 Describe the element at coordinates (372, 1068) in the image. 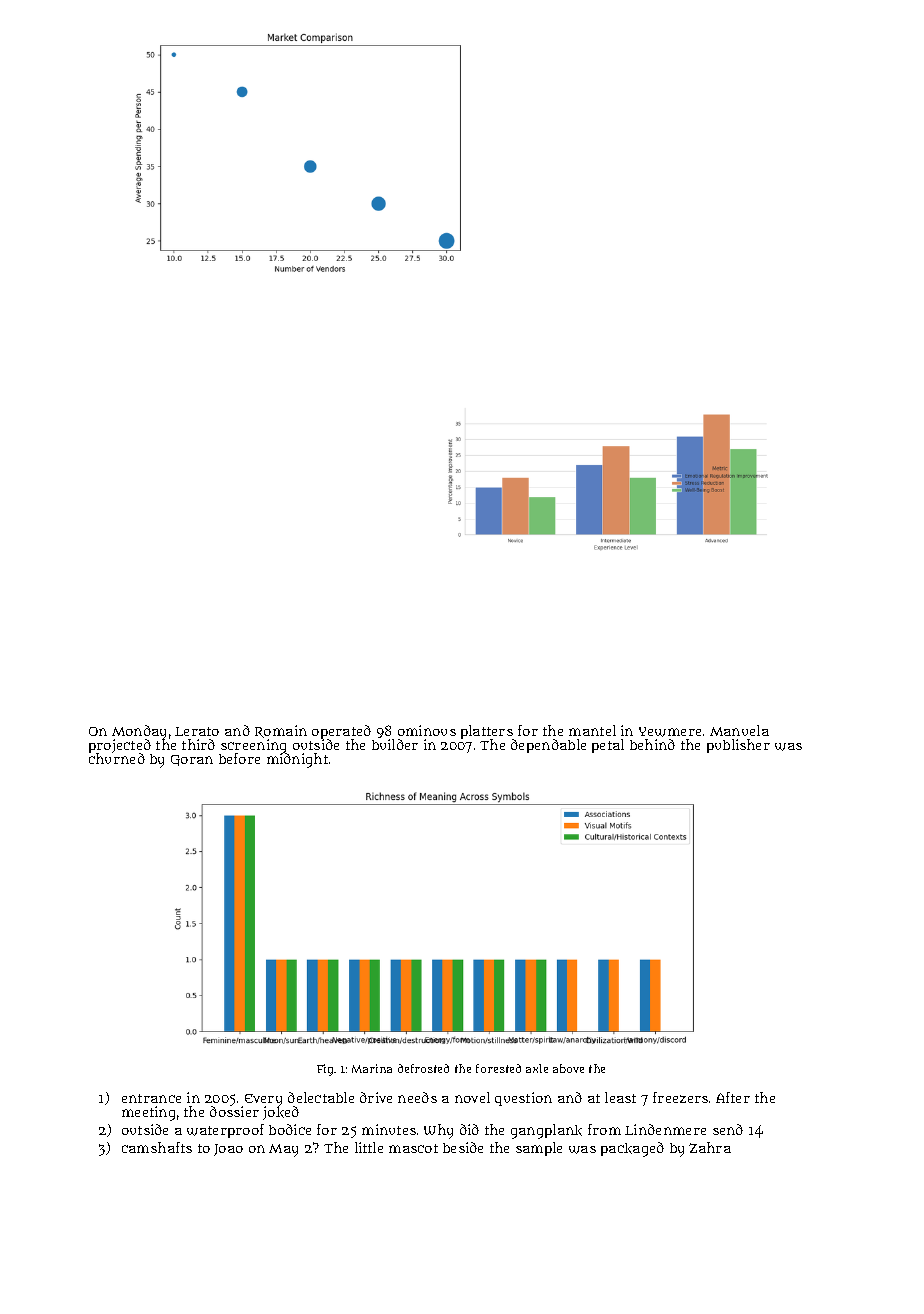

I see `Marina` at that location.
